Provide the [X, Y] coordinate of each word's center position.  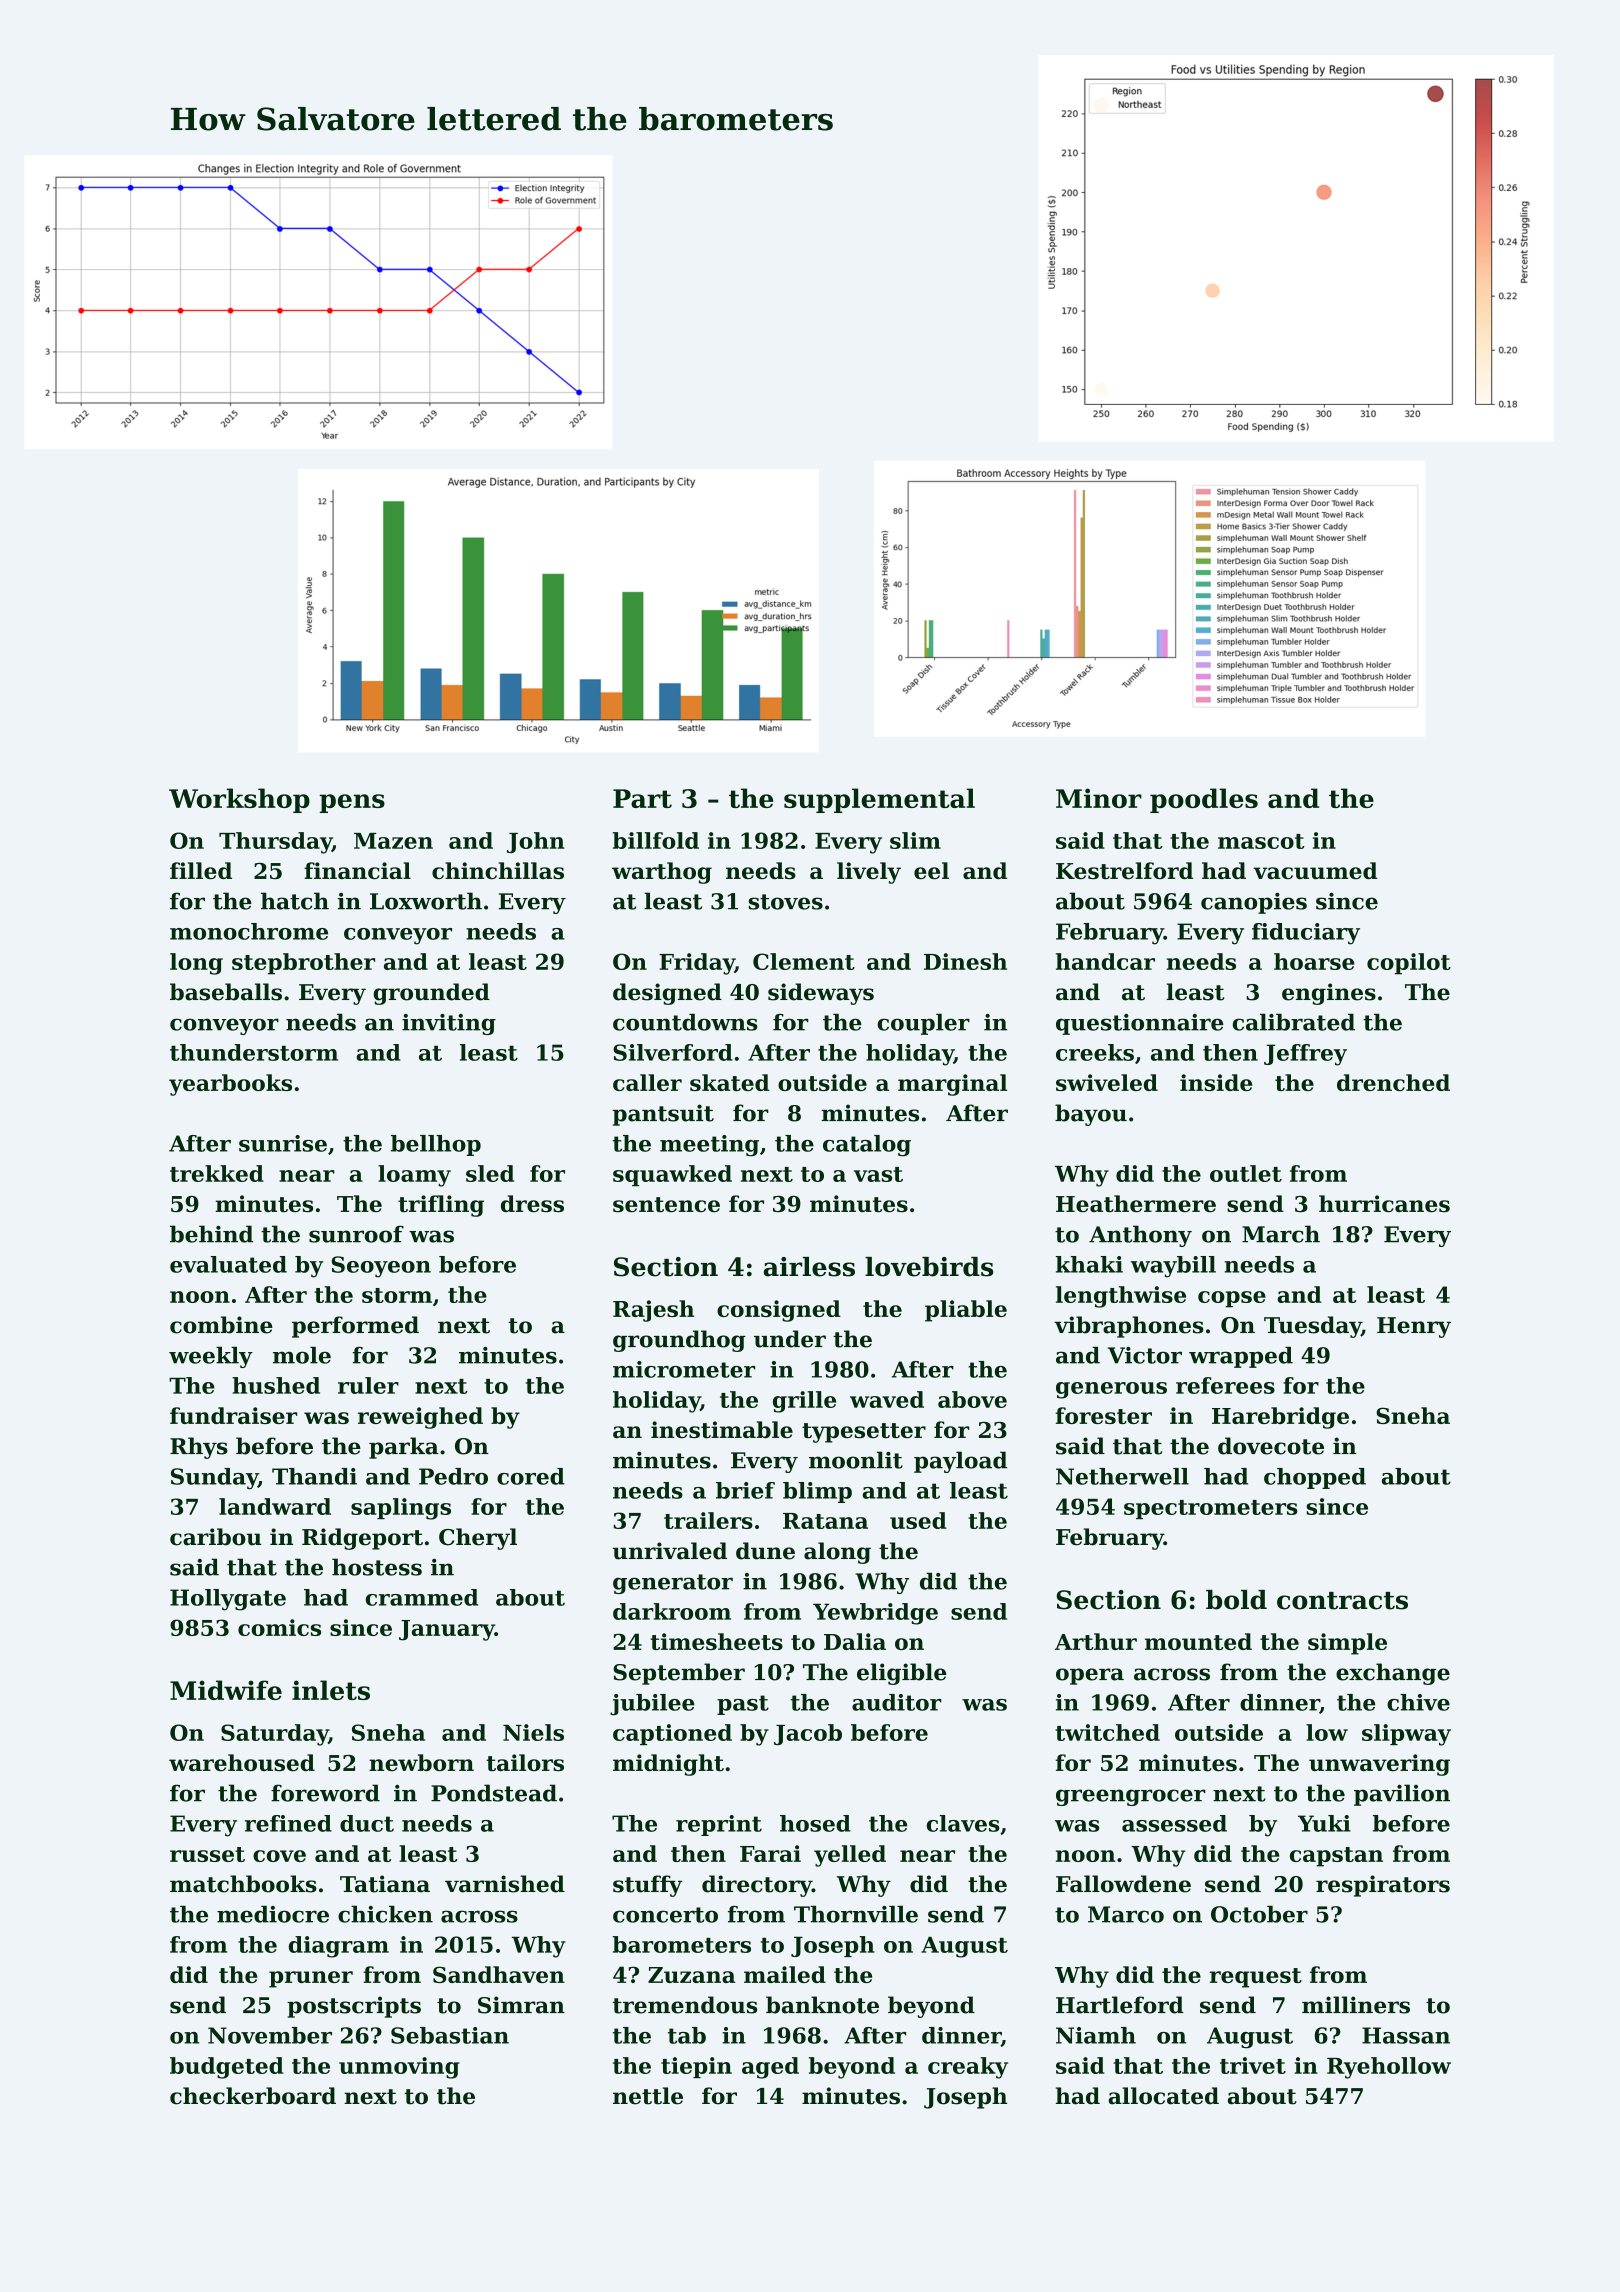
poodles [1204, 800]
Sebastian [450, 2035]
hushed [276, 1385]
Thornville [856, 1914]
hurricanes [1384, 1203]
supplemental [879, 800]
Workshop [239, 800]
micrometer [684, 1369]
